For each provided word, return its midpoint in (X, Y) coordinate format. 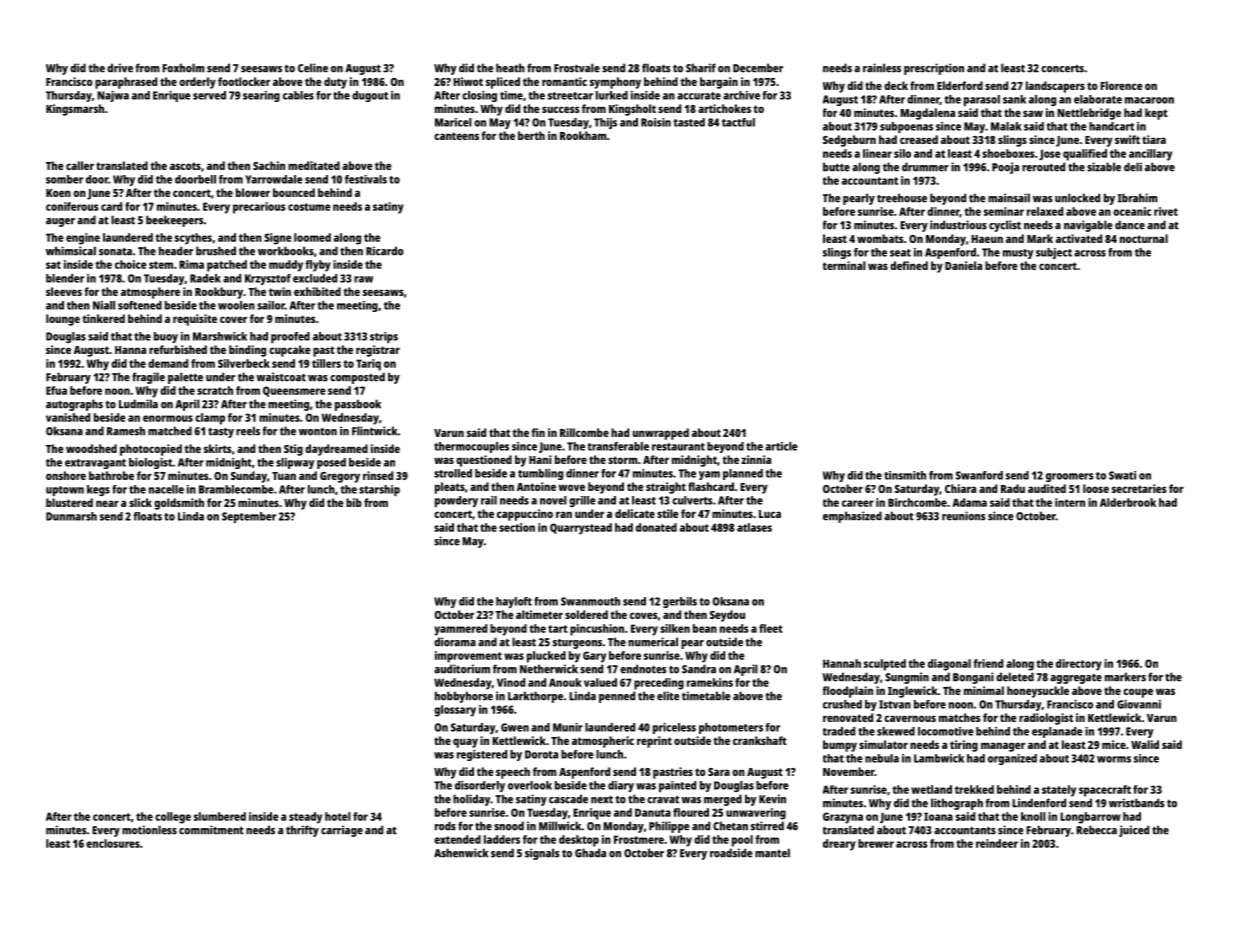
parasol (982, 100)
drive (120, 68)
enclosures (113, 843)
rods (445, 826)
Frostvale (577, 68)
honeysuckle (1038, 692)
